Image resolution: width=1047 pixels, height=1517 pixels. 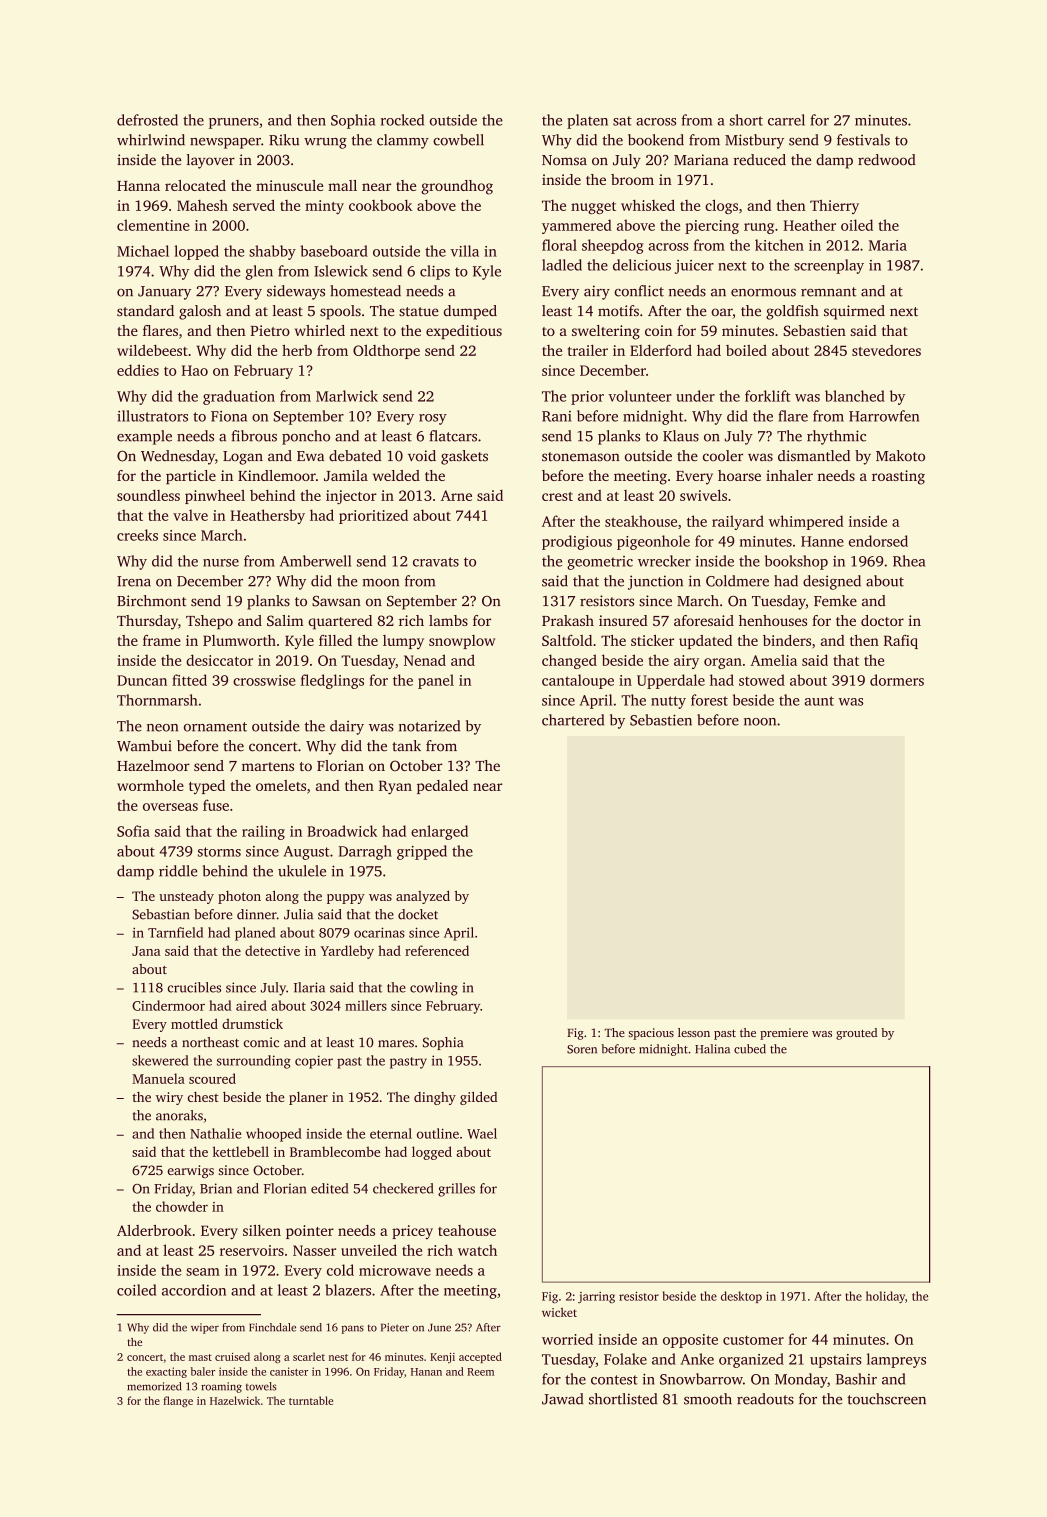 I want to click on trailer, so click(x=588, y=350).
